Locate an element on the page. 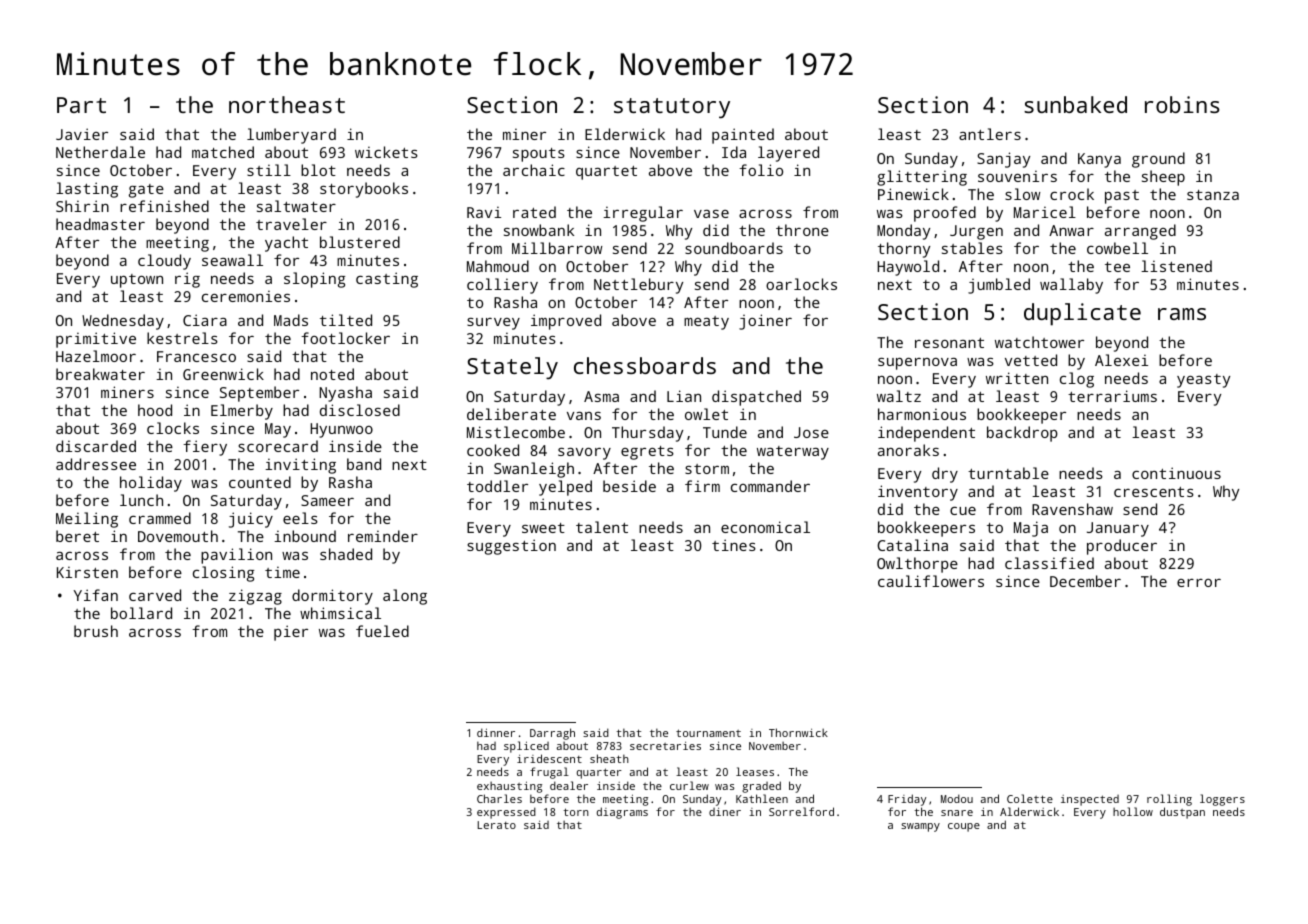 The image size is (1308, 924). headmaster is located at coordinates (100, 224).
